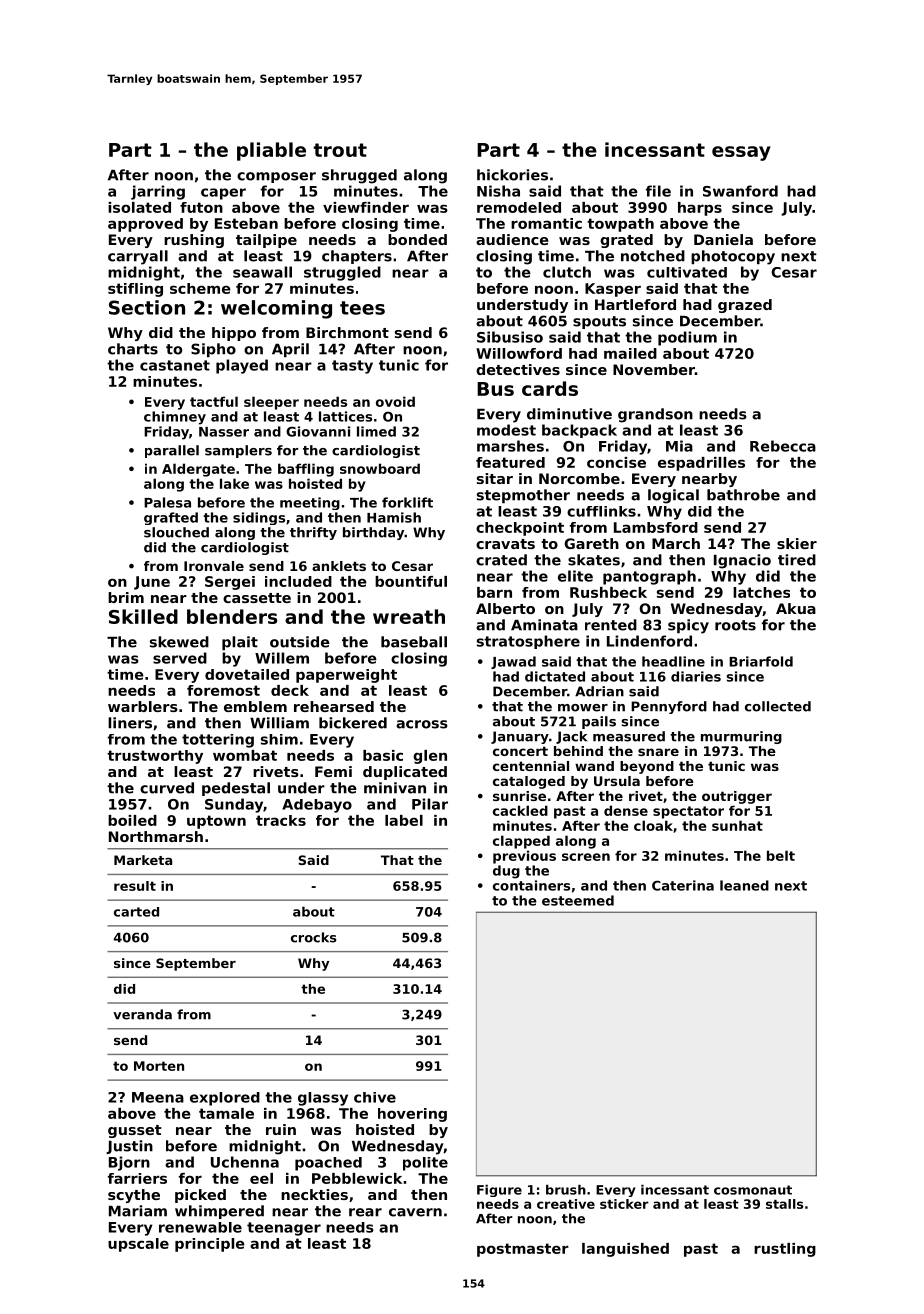  Describe the element at coordinates (156, 836) in the document. I see `Northmarsh` at that location.
